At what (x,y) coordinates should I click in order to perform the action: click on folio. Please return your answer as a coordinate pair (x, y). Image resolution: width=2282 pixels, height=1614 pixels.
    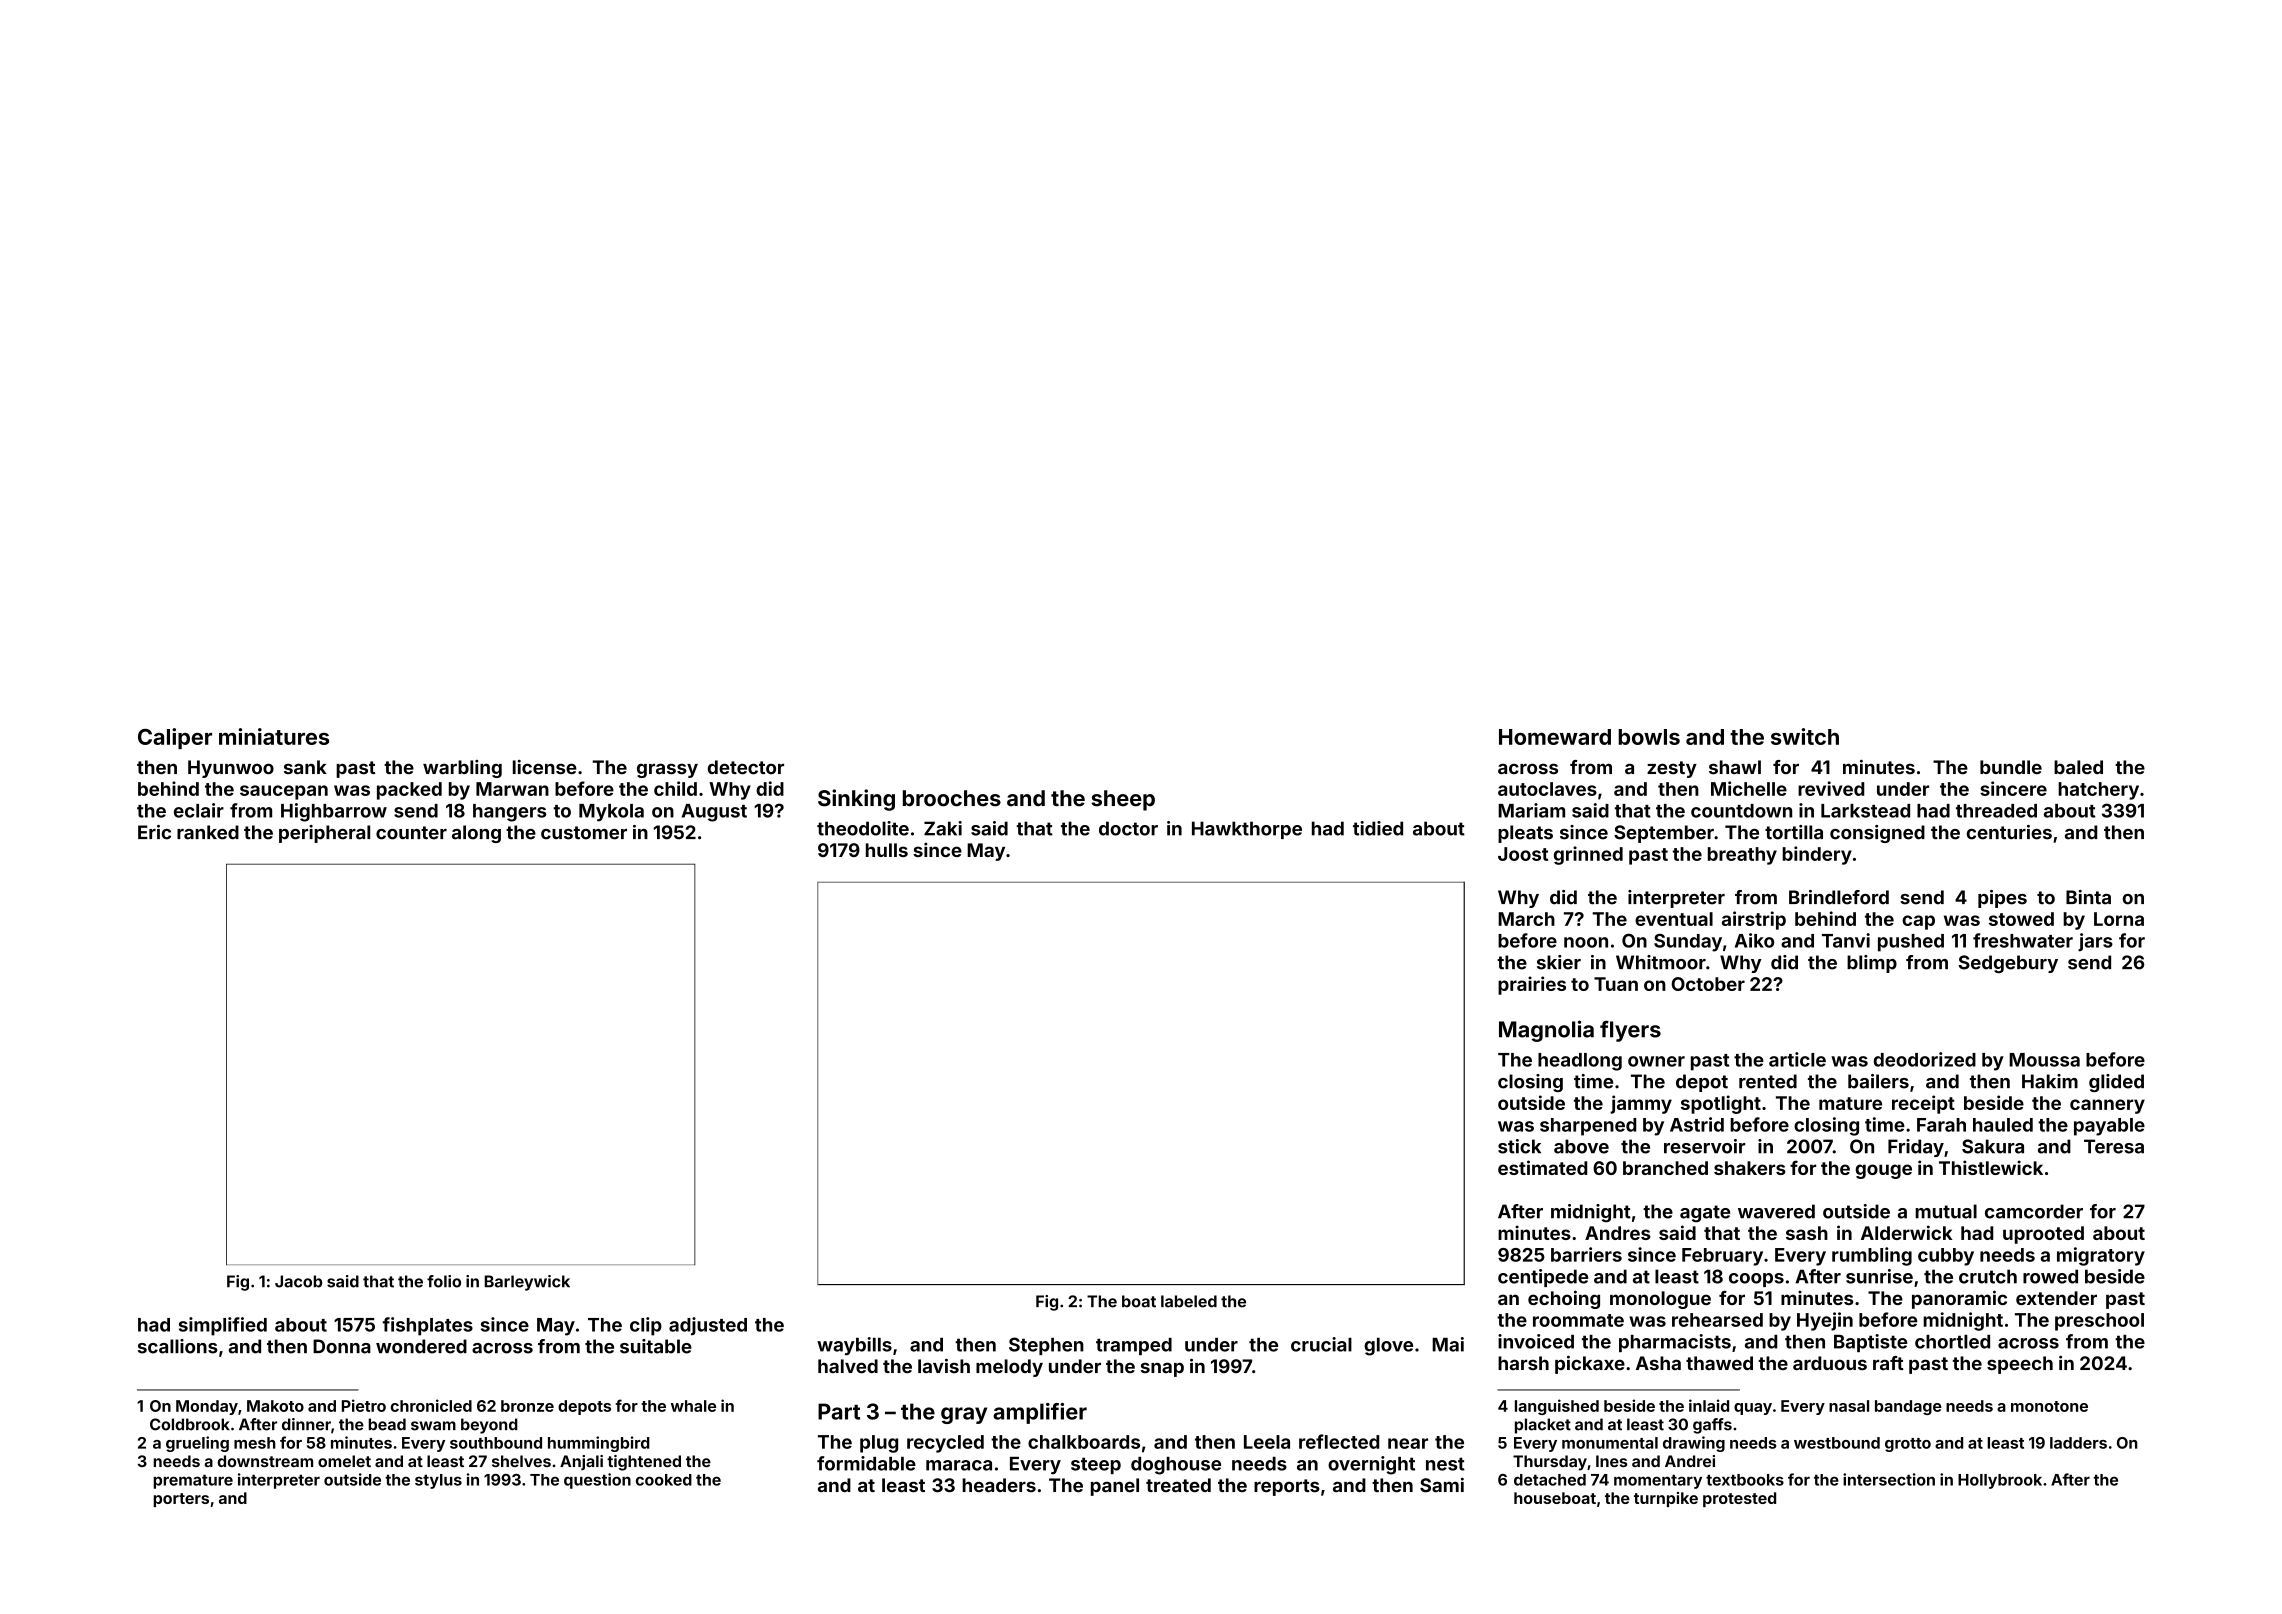
    Looking at the image, I should click on (444, 1281).
